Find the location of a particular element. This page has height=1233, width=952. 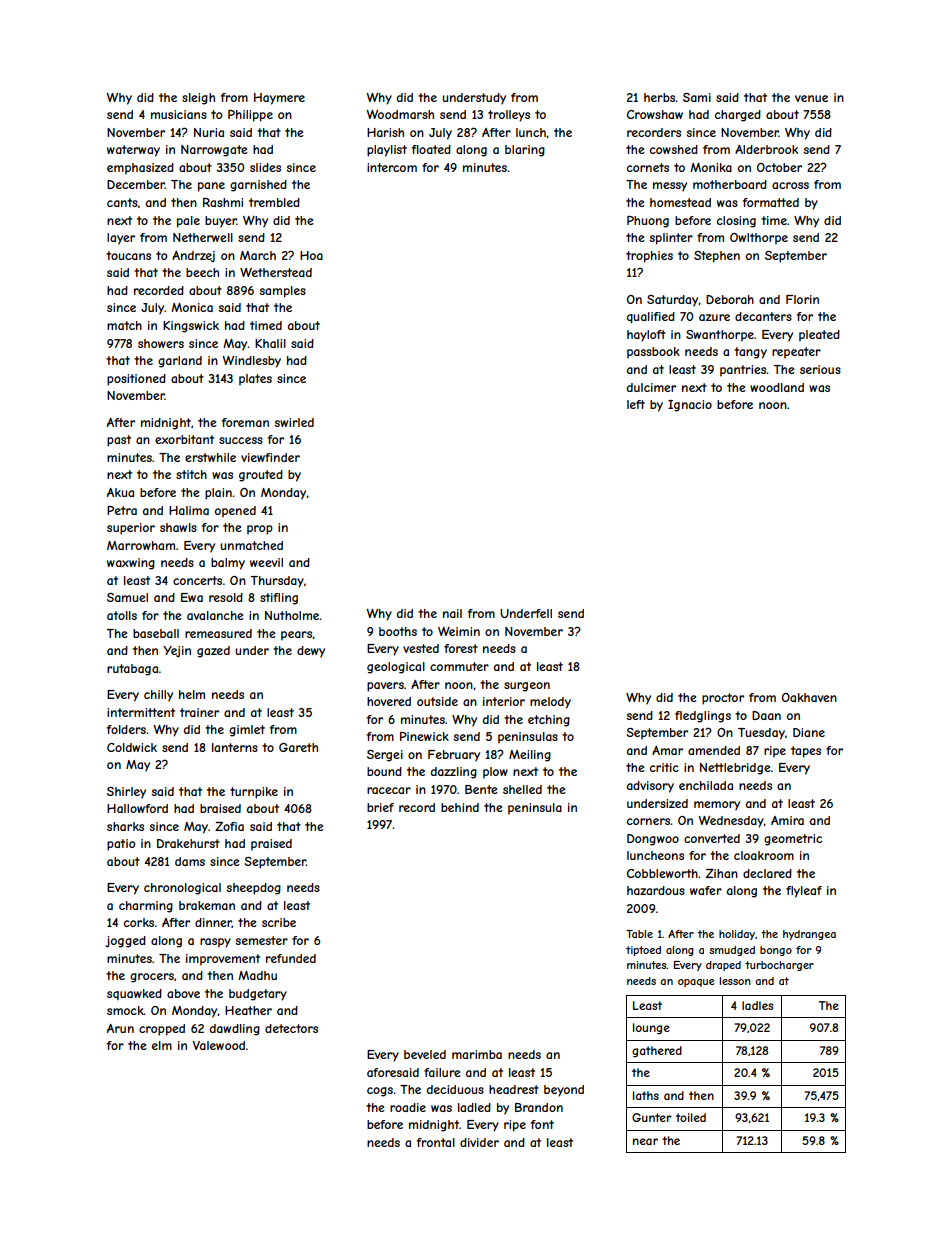

above is located at coordinates (183, 993).
